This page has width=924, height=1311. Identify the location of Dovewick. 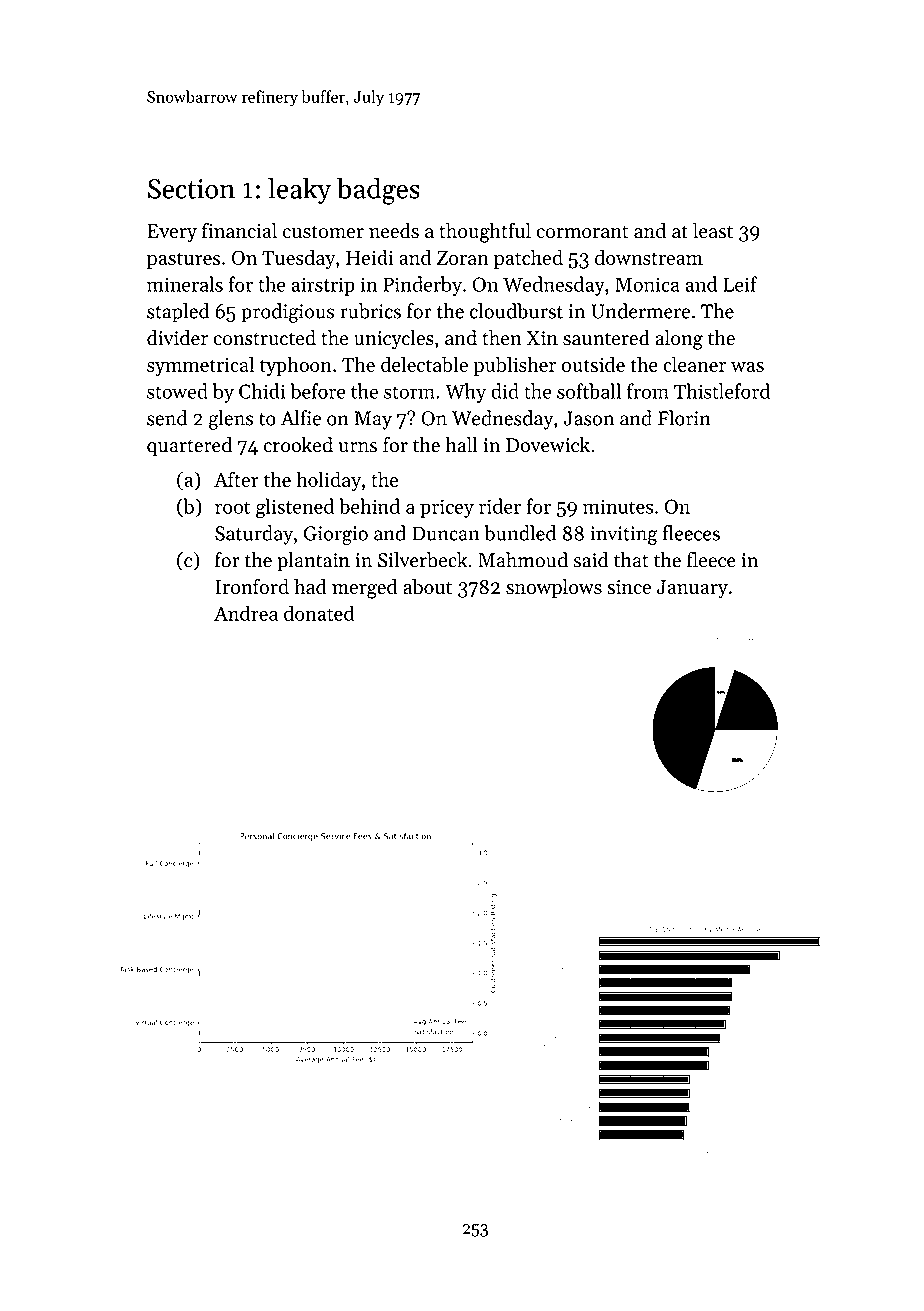
(548, 445).
